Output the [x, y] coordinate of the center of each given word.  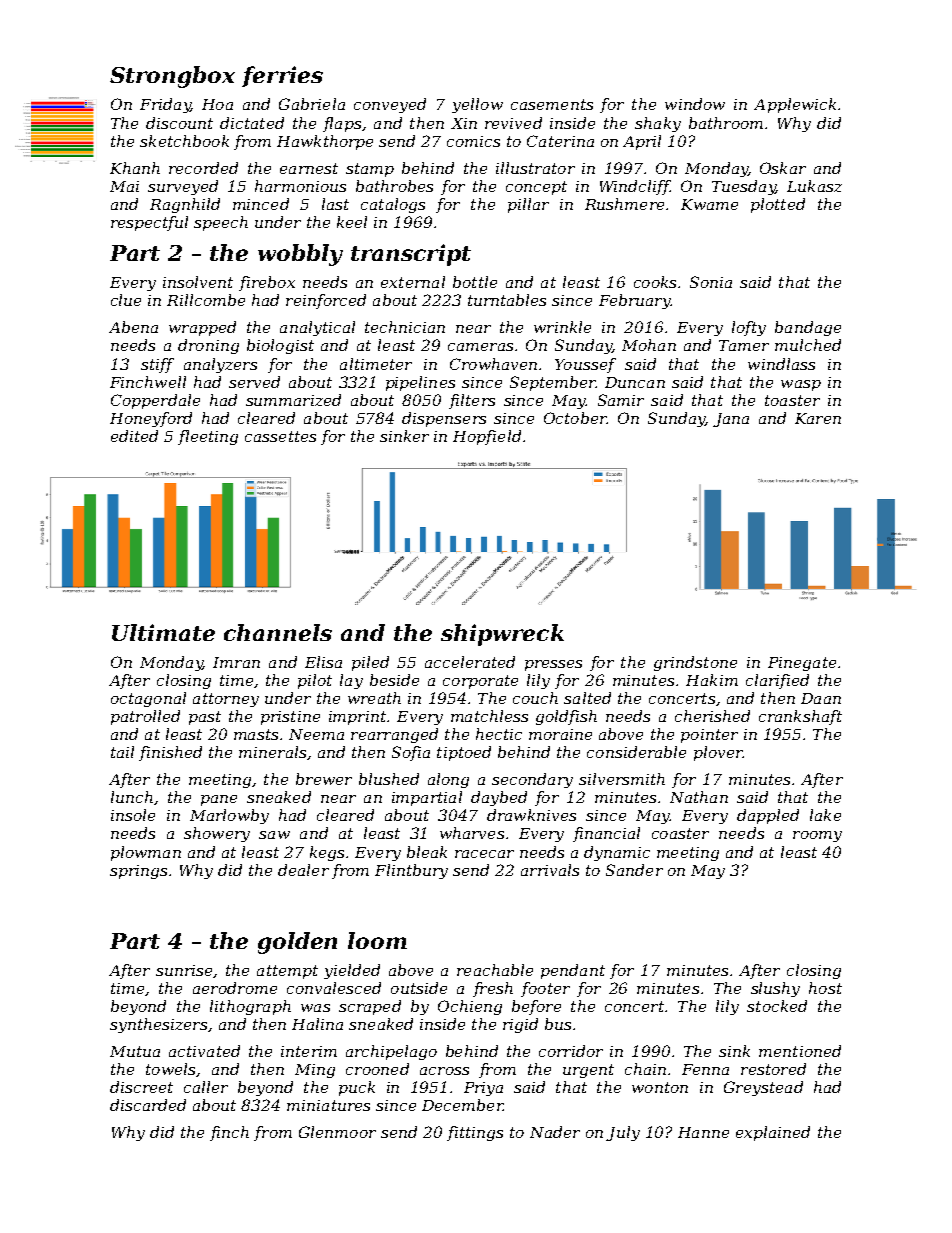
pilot [315, 681]
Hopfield [487, 437]
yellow [477, 105]
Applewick [795, 105]
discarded [148, 1105]
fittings [475, 1133]
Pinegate [802, 664]
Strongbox [172, 77]
